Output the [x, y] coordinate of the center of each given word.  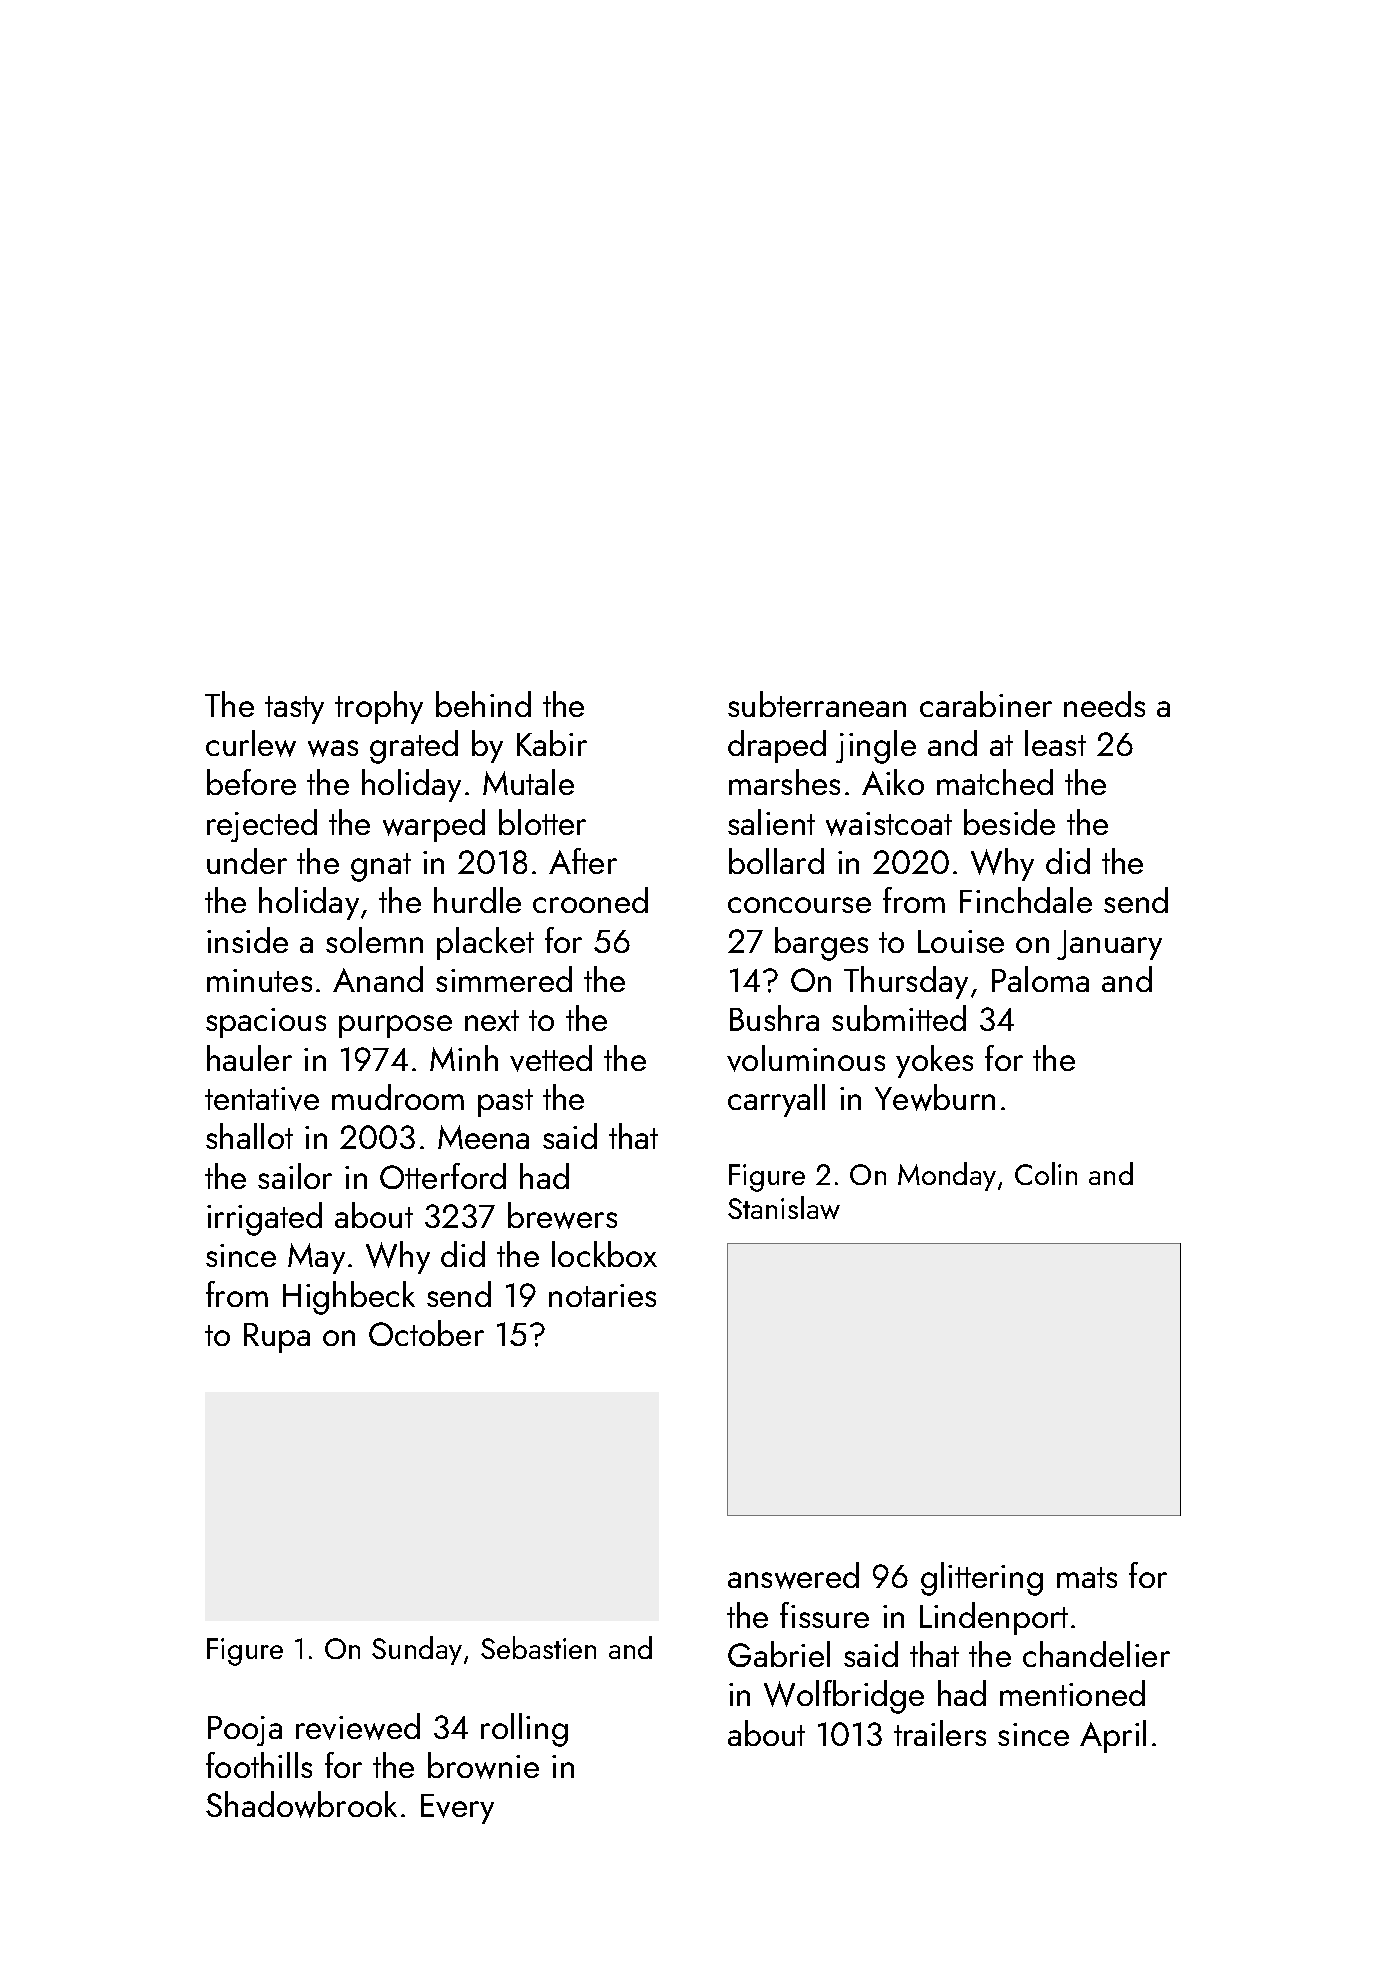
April [1113, 1736]
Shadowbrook [301, 1804]
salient [771, 822]
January [1109, 945]
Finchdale [1026, 900]
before [251, 782]
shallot [249, 1136]
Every [457, 1809]
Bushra [774, 1018]
